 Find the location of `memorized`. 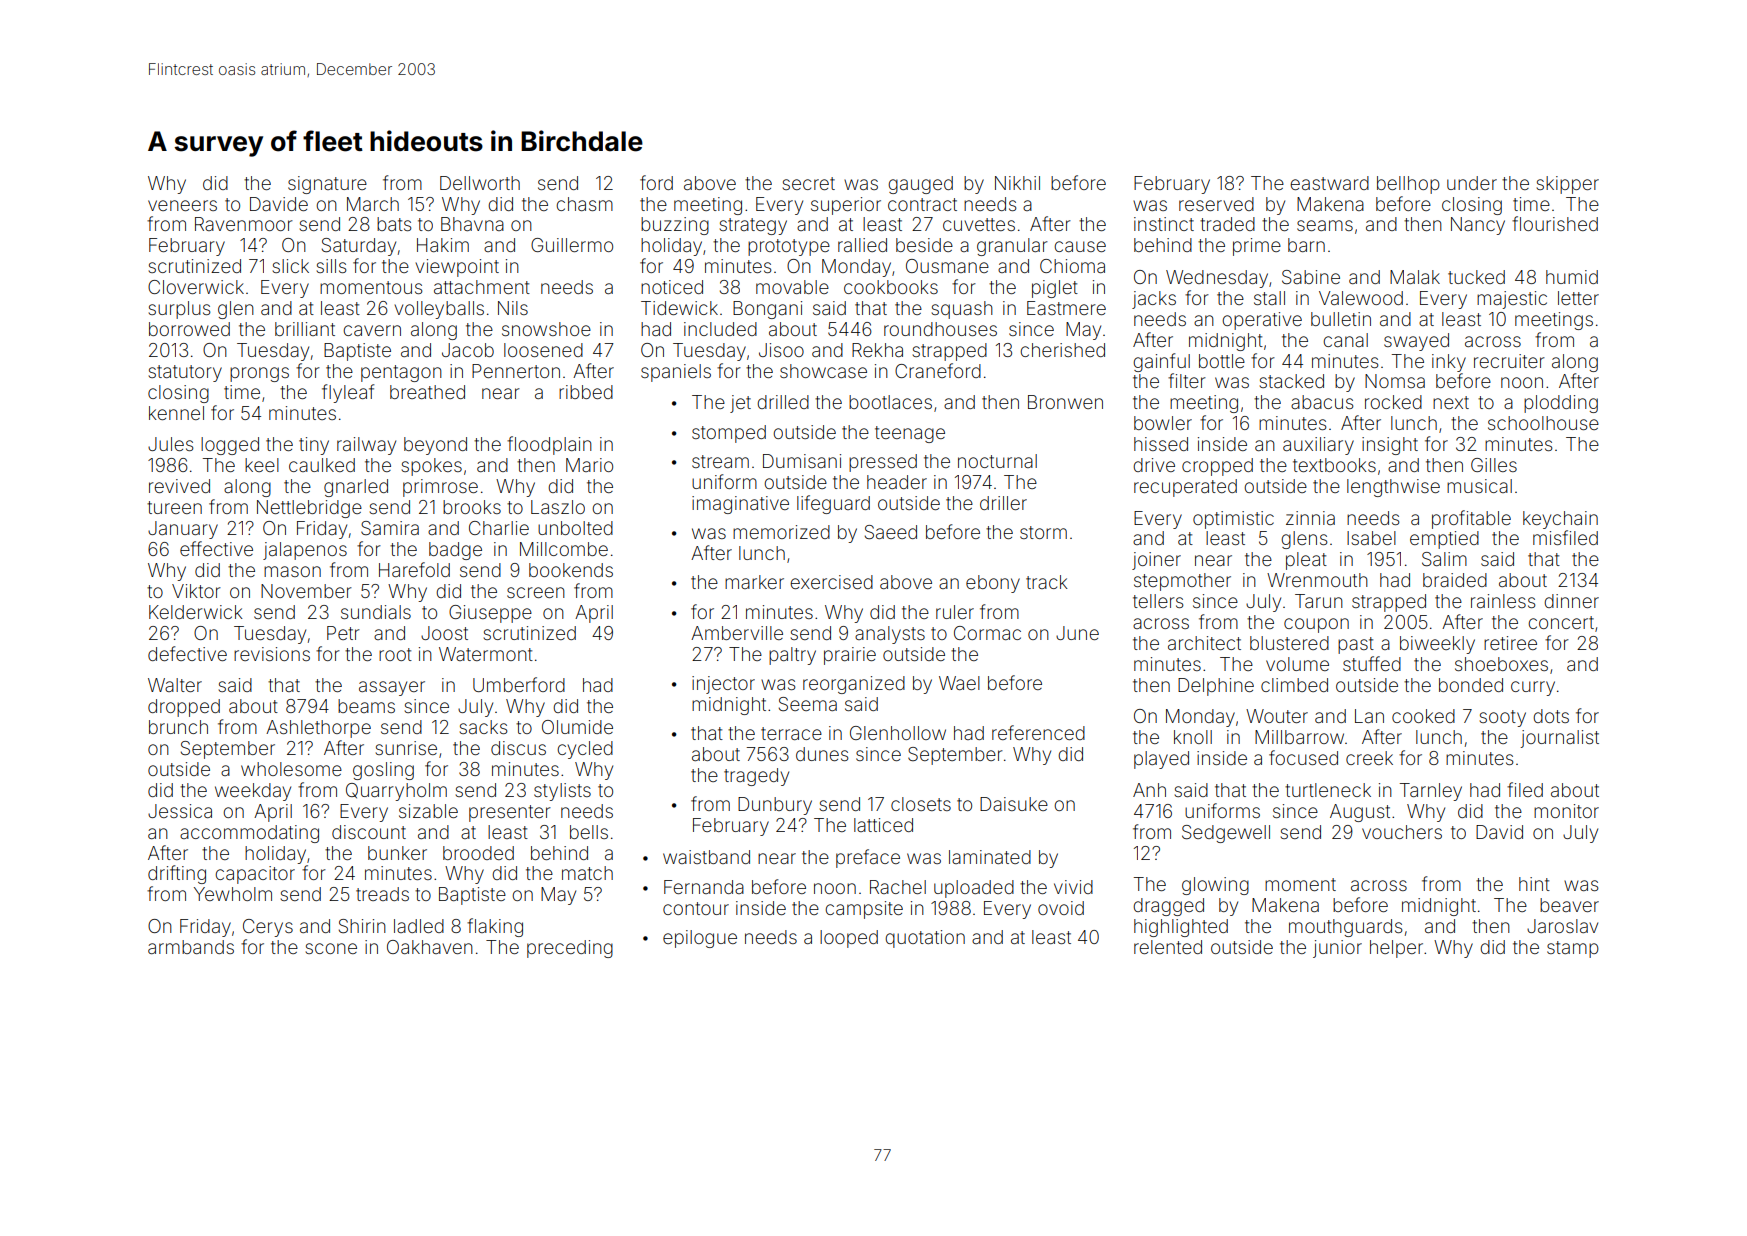

memorized is located at coordinates (781, 532).
